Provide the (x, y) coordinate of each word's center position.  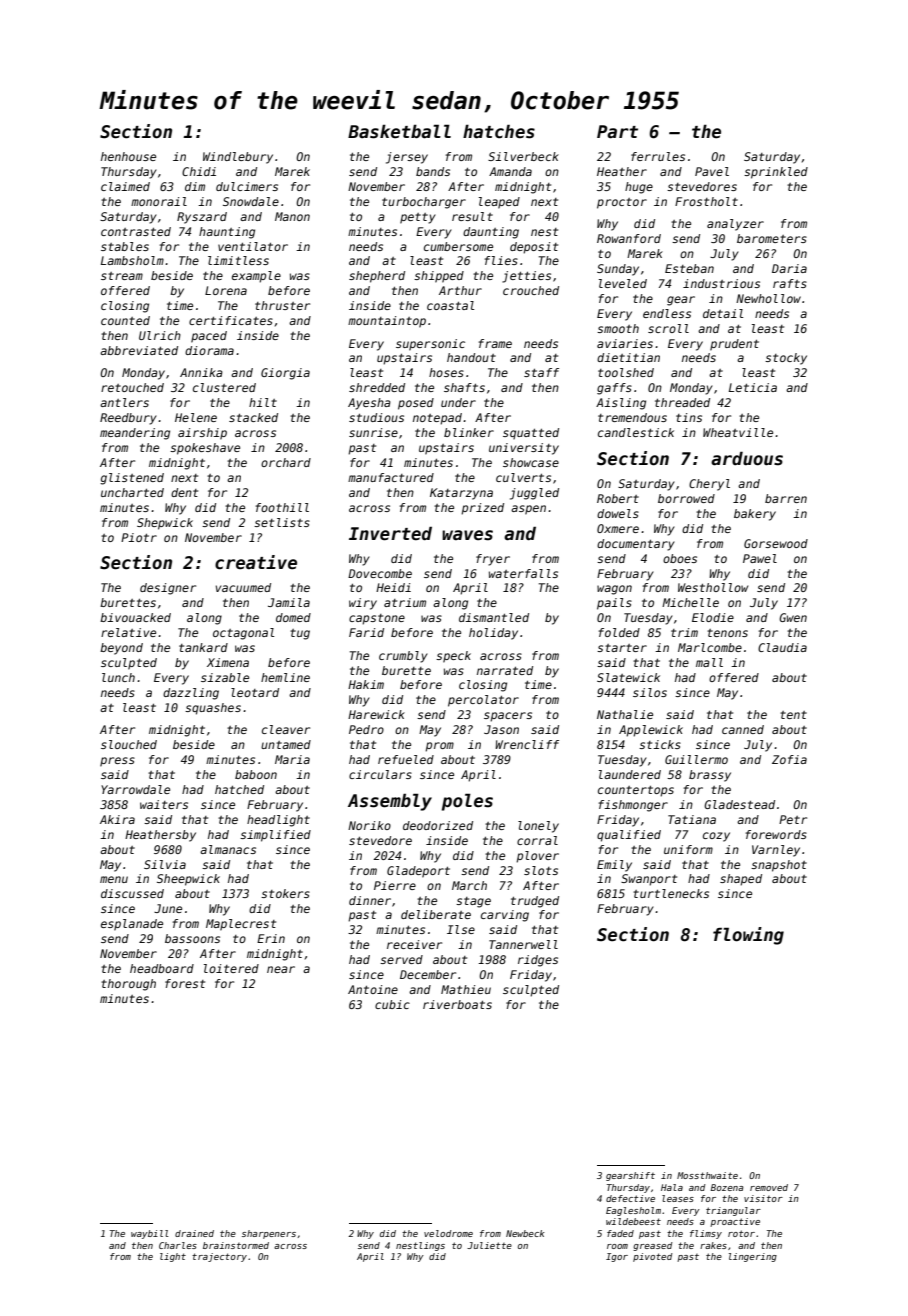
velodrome (448, 1233)
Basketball (399, 131)
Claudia (782, 647)
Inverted (390, 534)
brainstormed (236, 1245)
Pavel (712, 171)
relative (128, 632)
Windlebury (238, 158)
